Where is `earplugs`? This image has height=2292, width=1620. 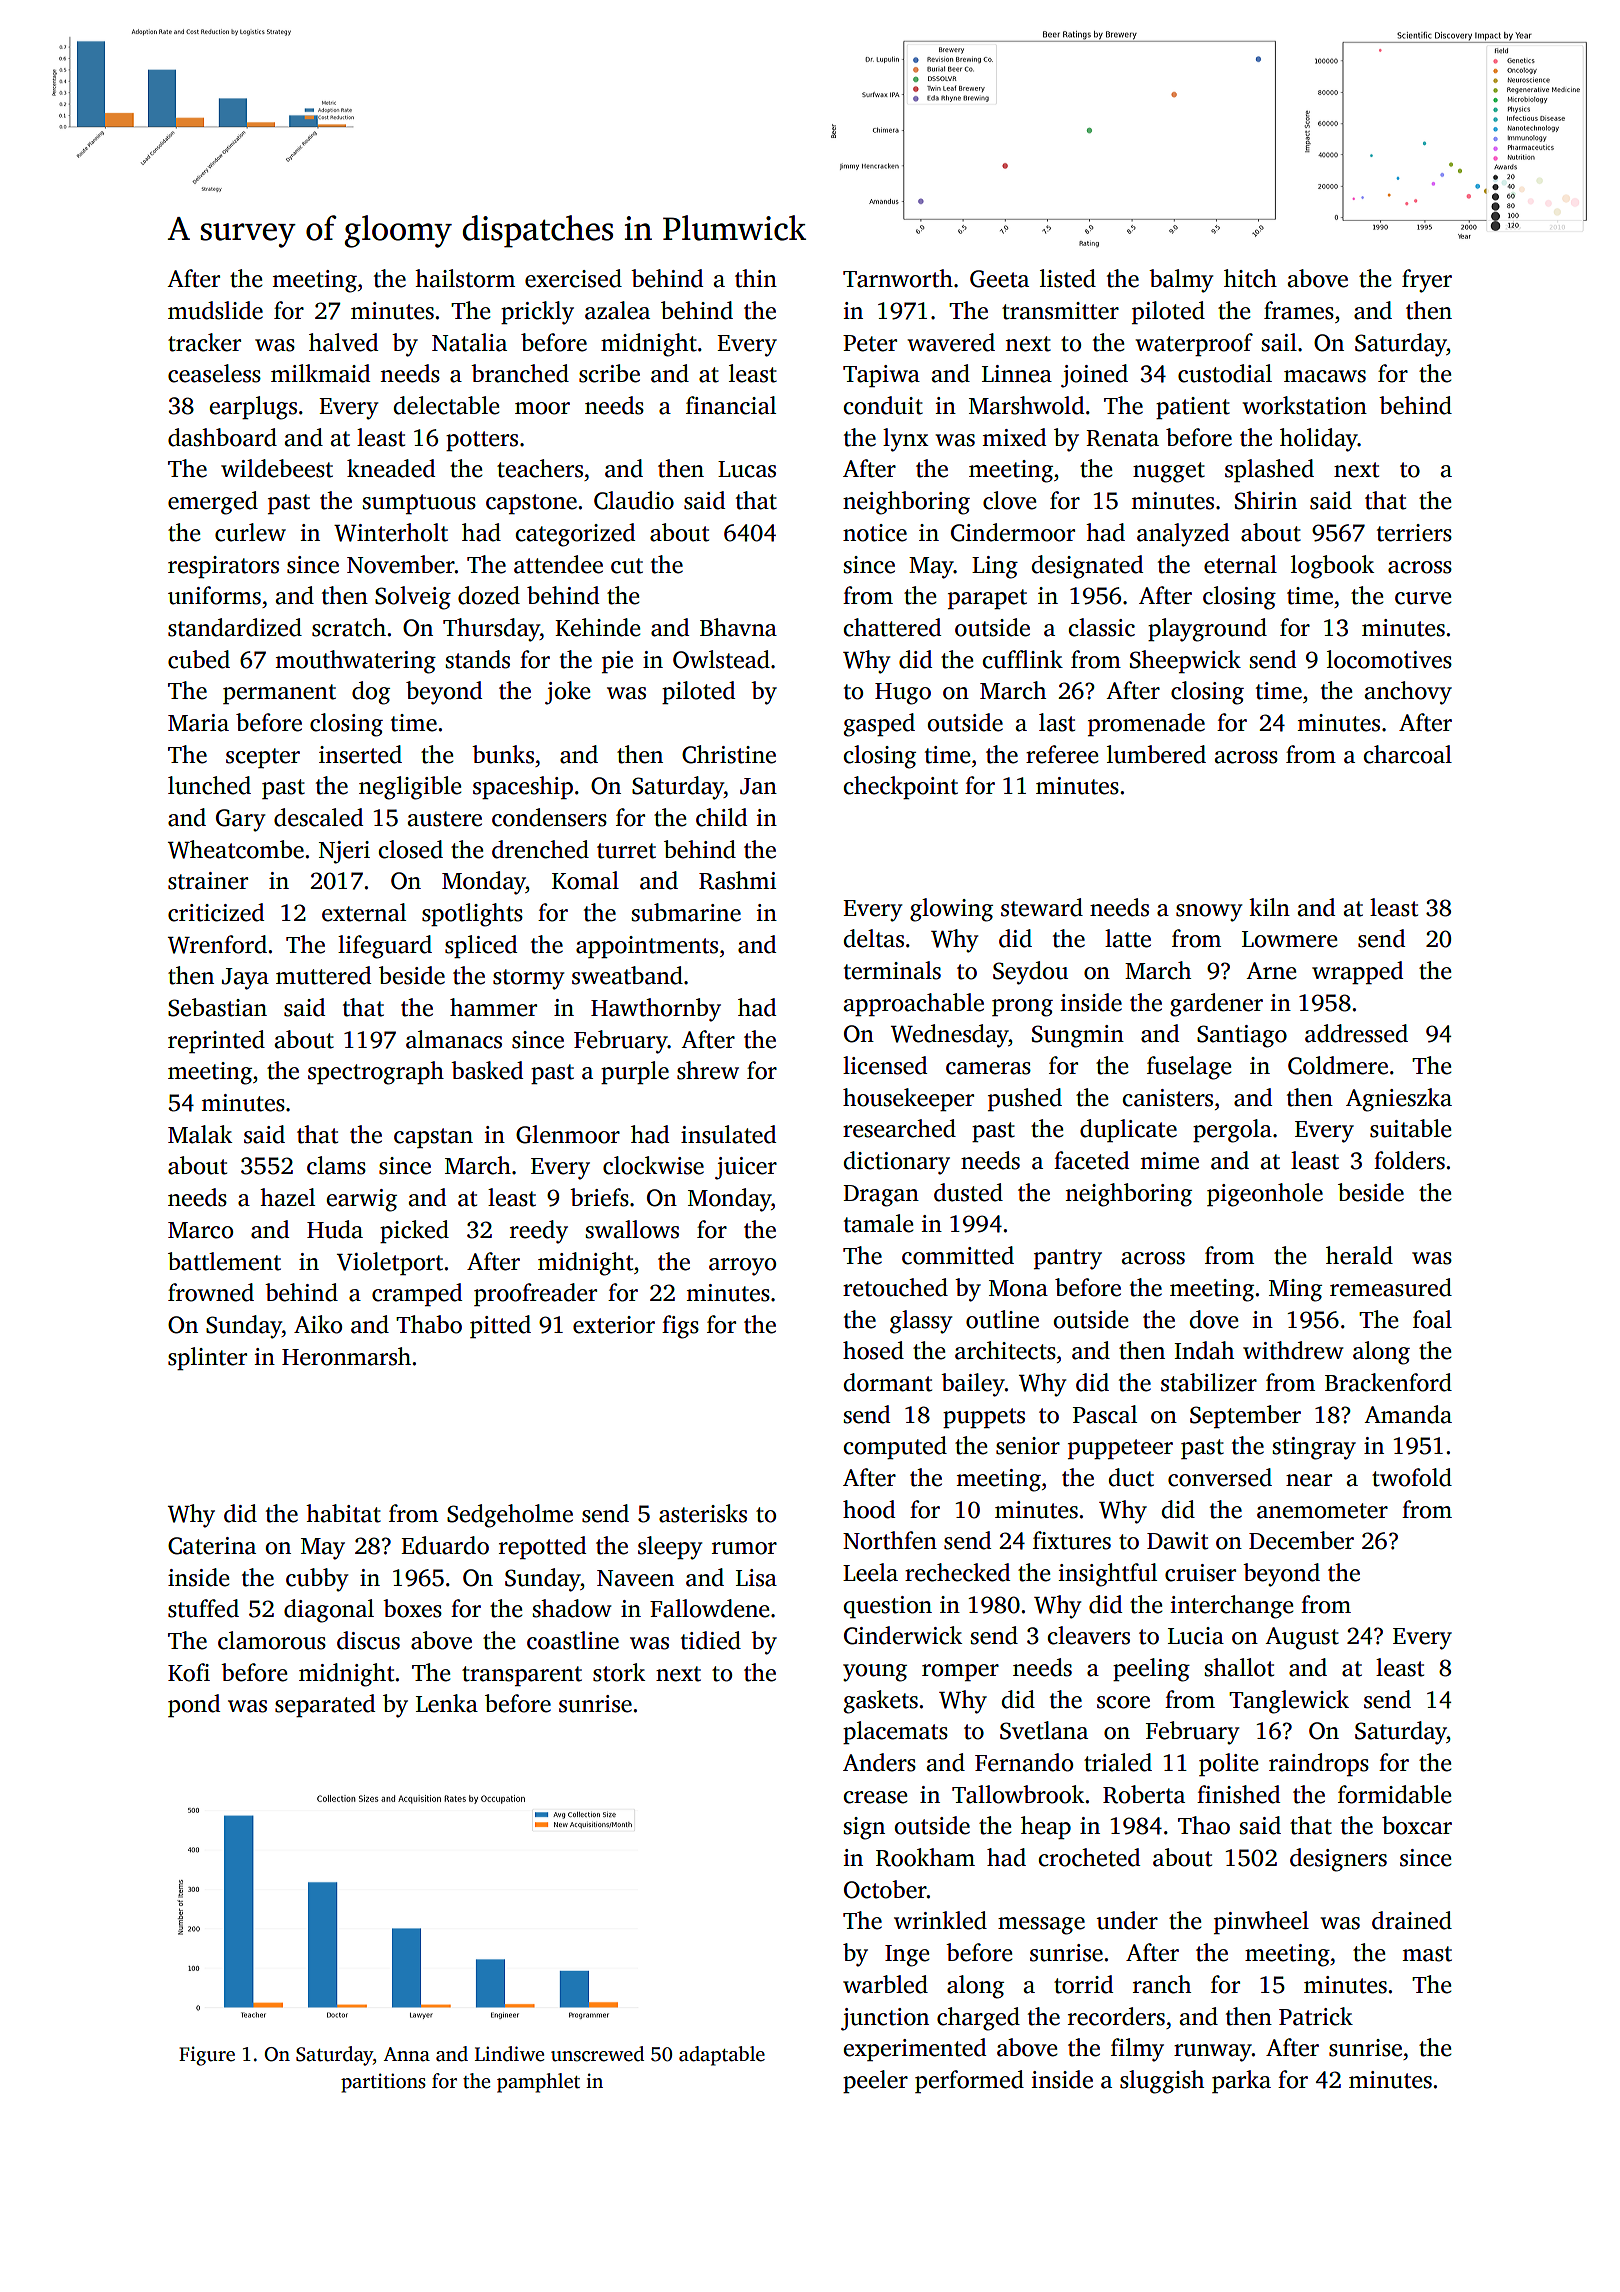
earplugs is located at coordinates (253, 408).
